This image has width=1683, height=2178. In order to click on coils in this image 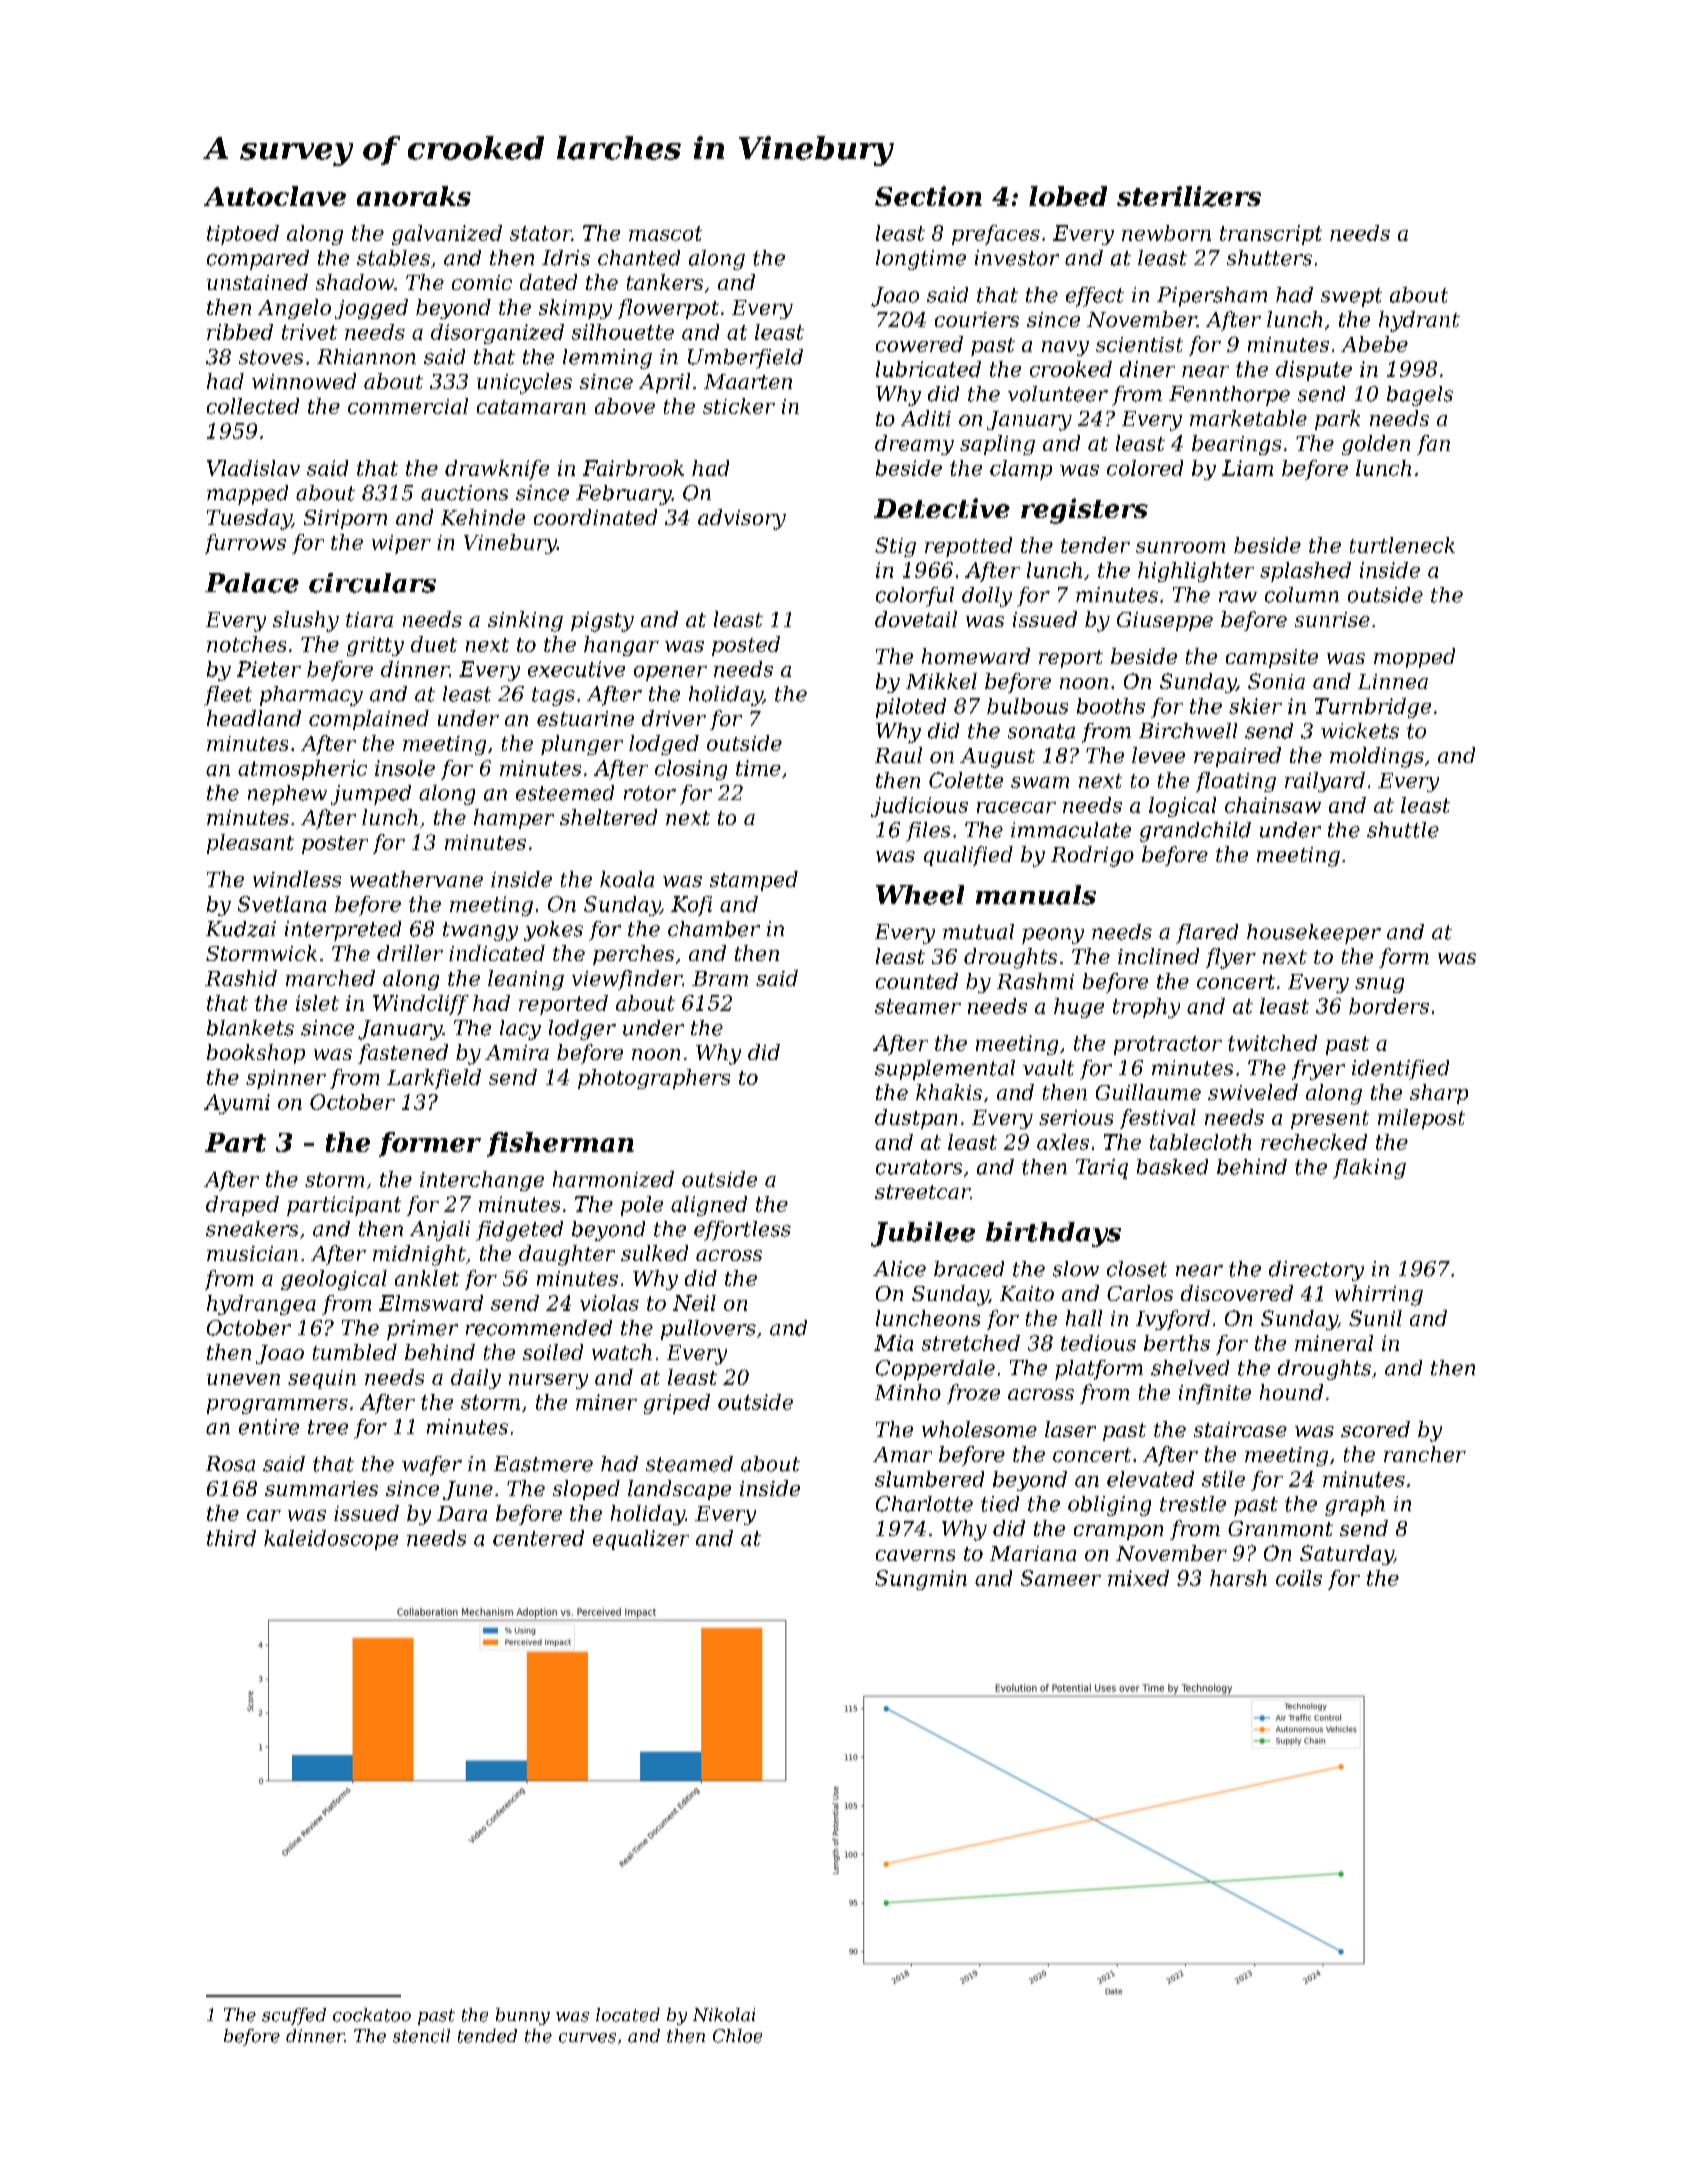, I will do `click(1299, 1578)`.
